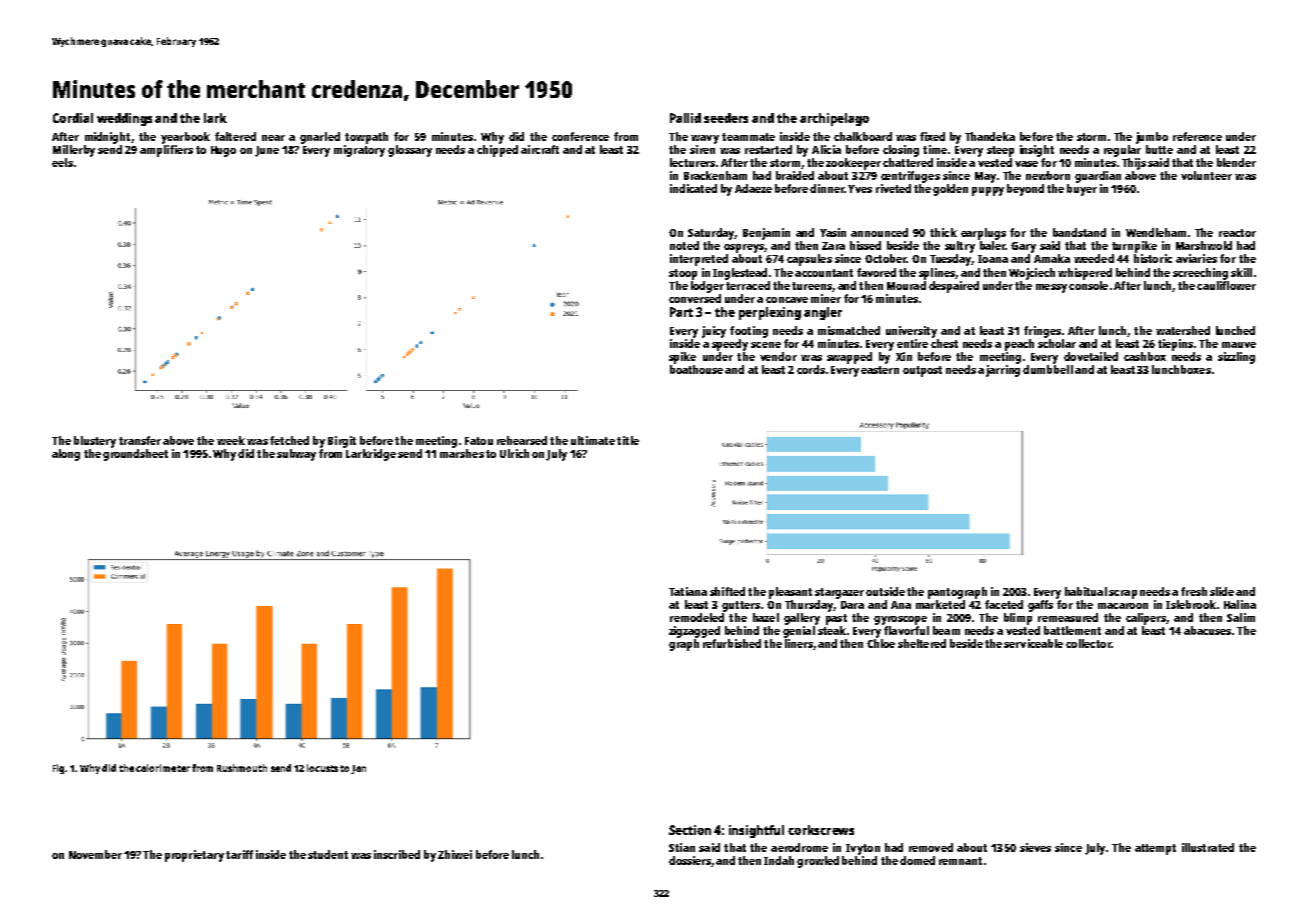  Describe the element at coordinates (744, 248) in the screenshot. I see `ospreys` at that location.
